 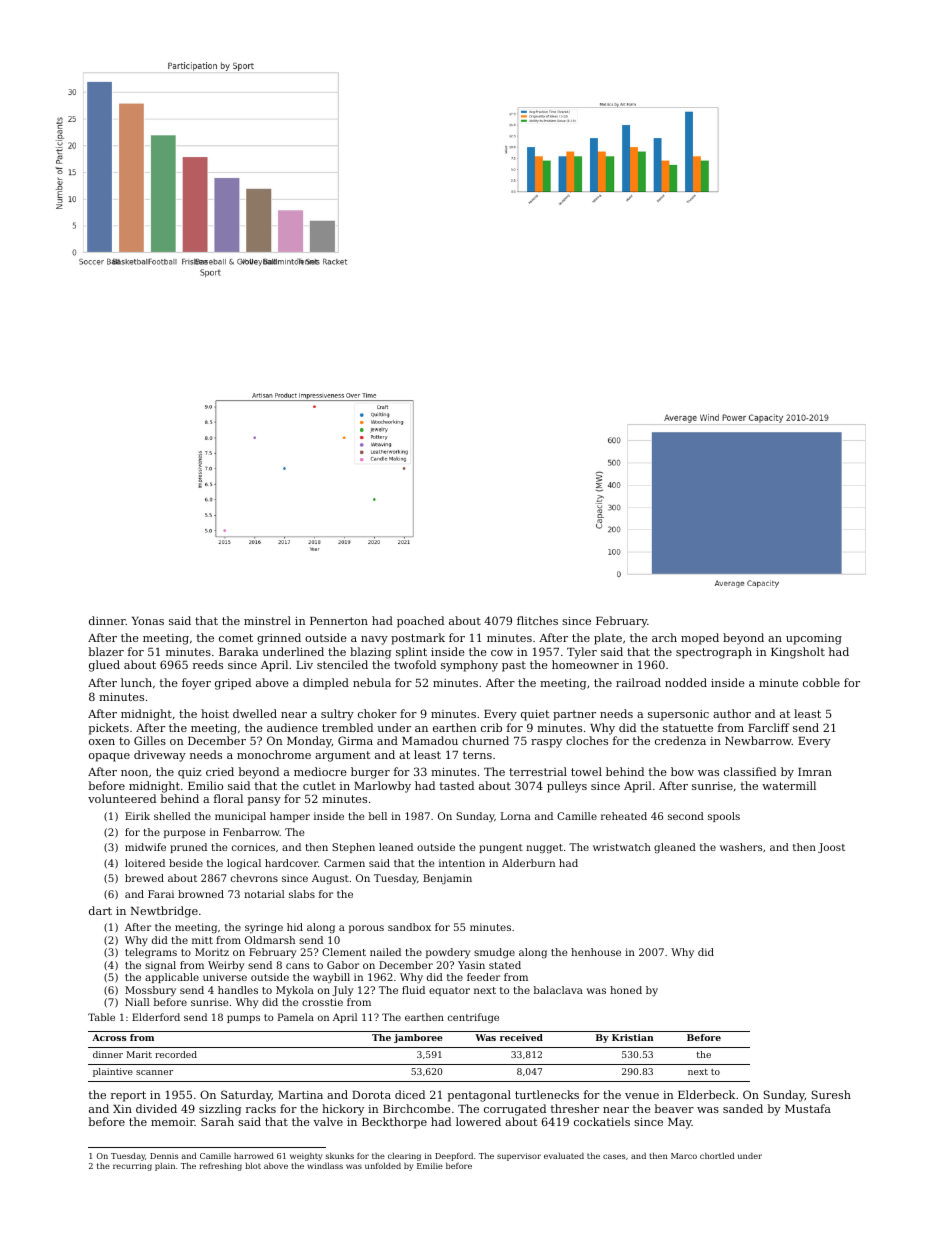 What do you see at coordinates (741, 847) in the image?
I see `washers` at bounding box center [741, 847].
